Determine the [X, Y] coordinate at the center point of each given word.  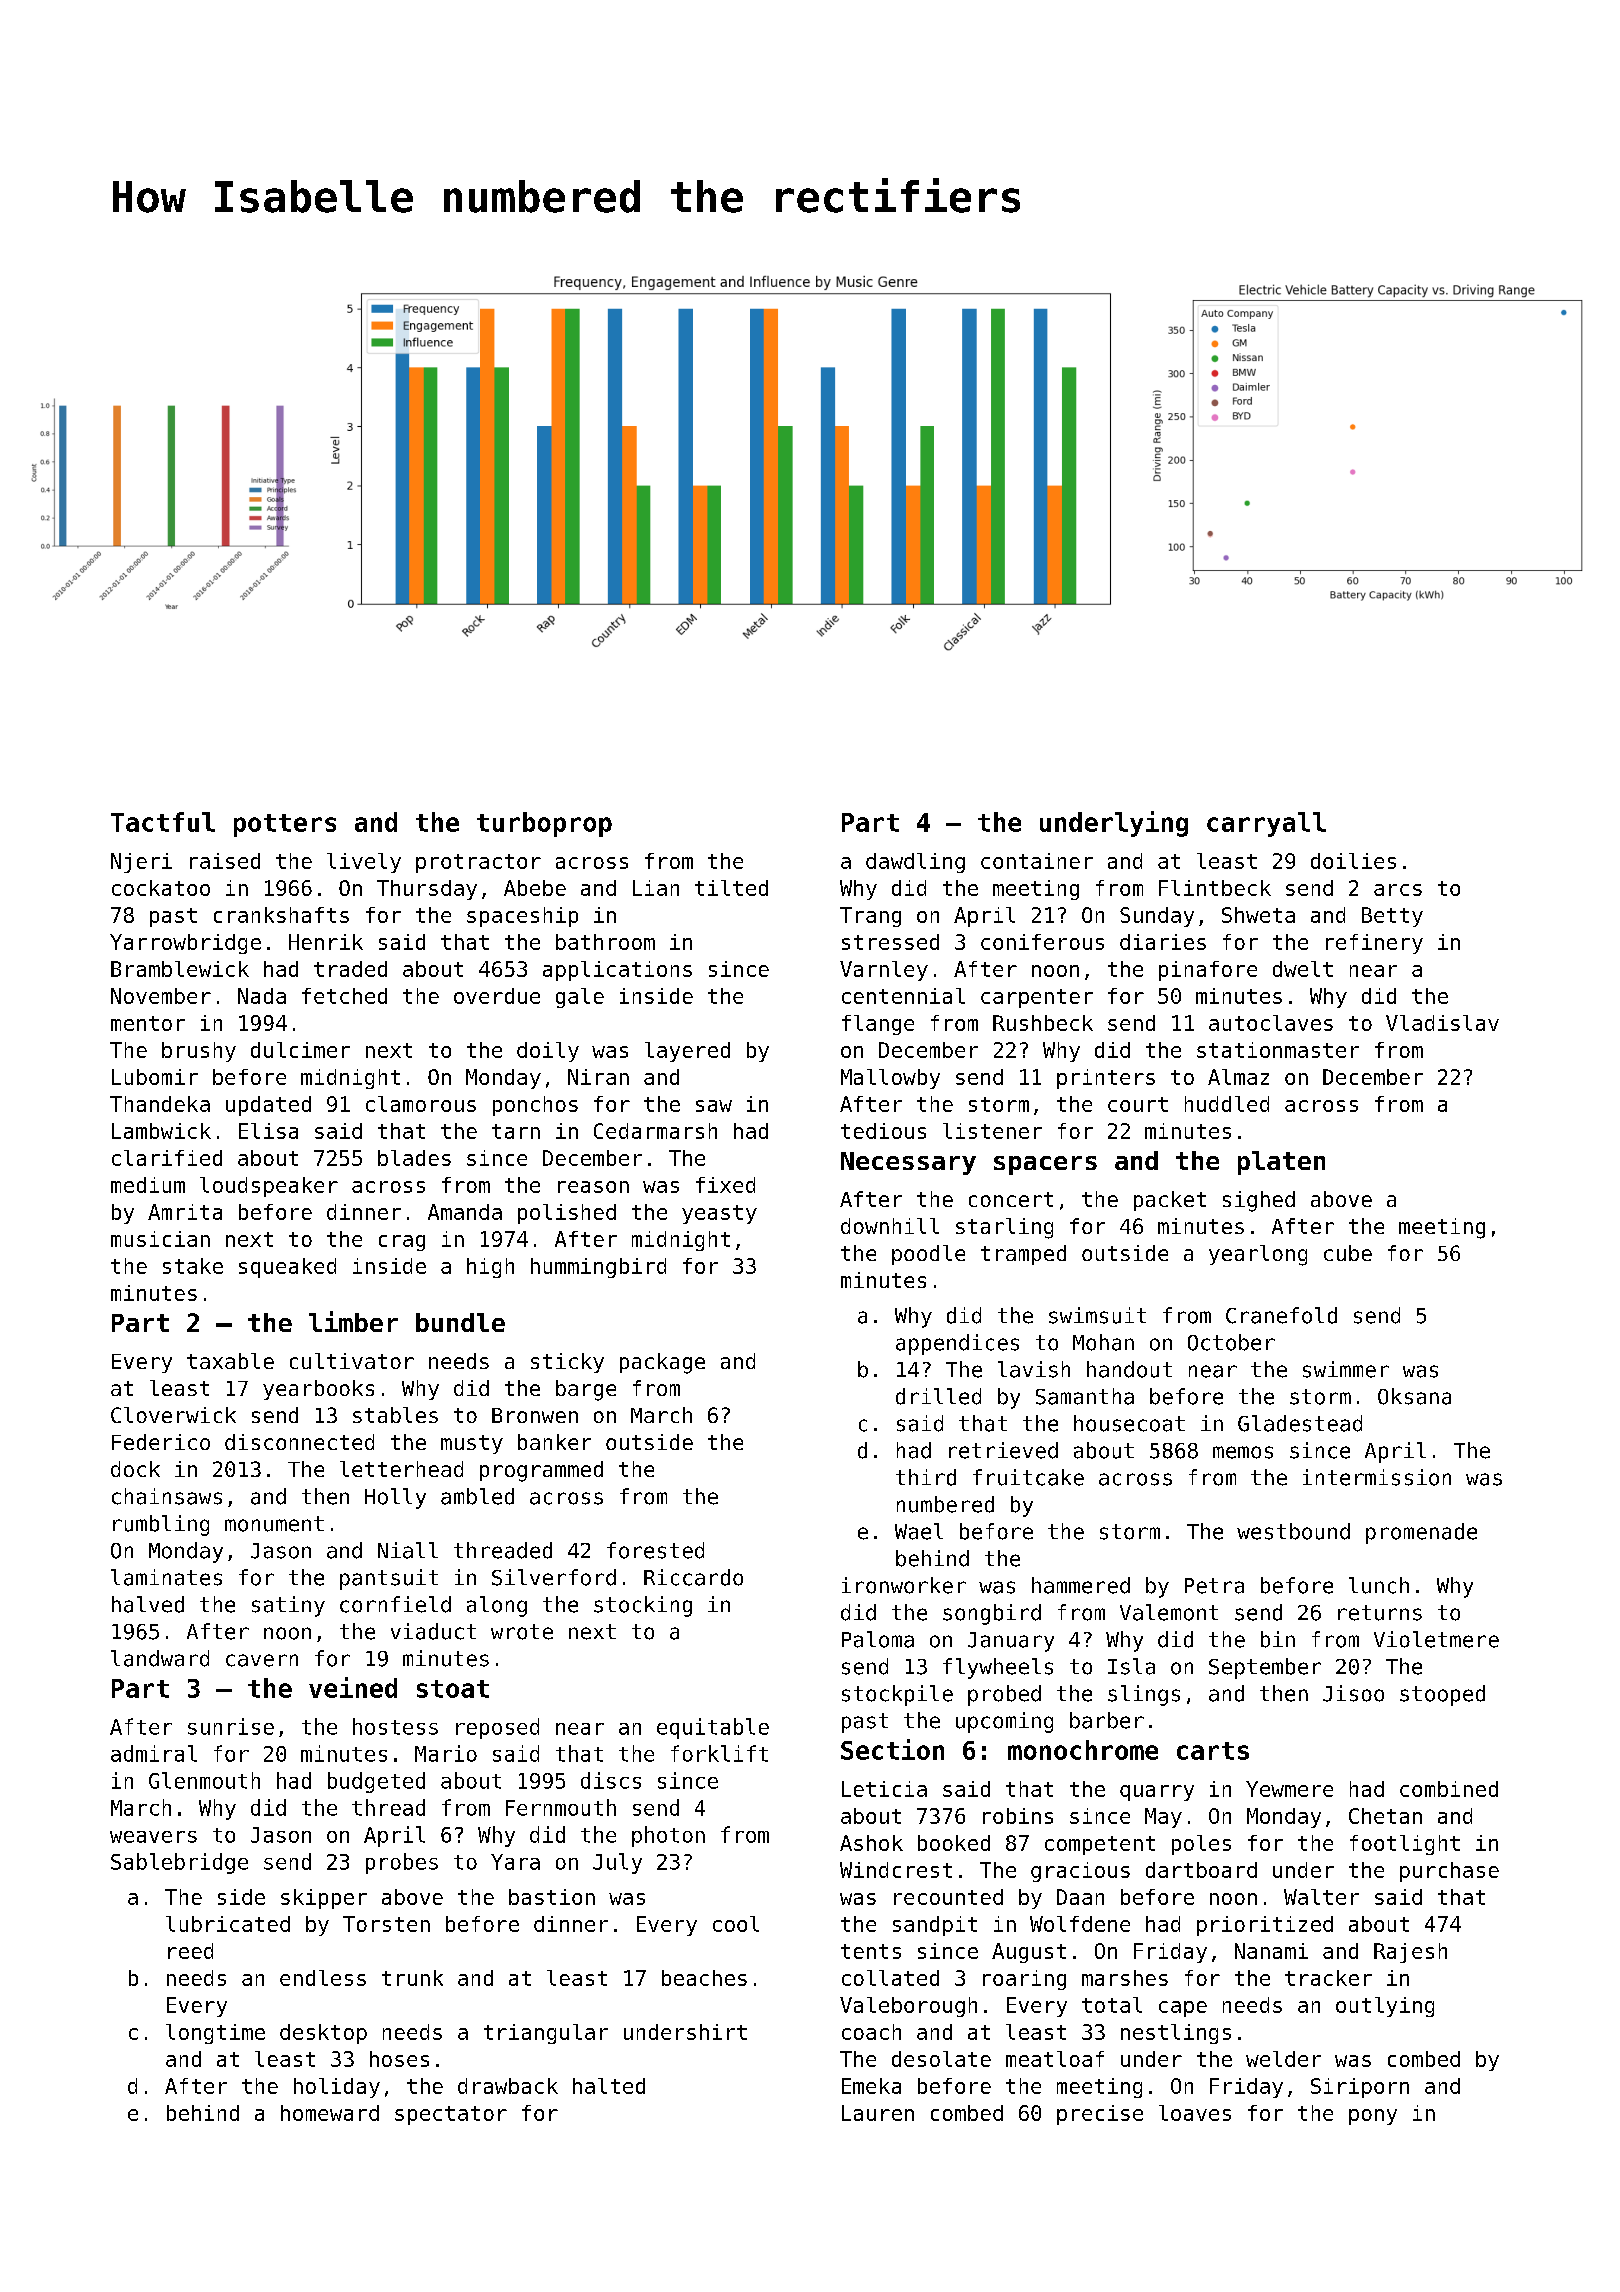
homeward [330, 2113]
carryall [1266, 824]
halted [609, 2086]
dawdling [915, 863]
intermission [1377, 1477]
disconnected [299, 1442]
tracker [1328, 1978]
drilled [938, 1396]
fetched [344, 996]
